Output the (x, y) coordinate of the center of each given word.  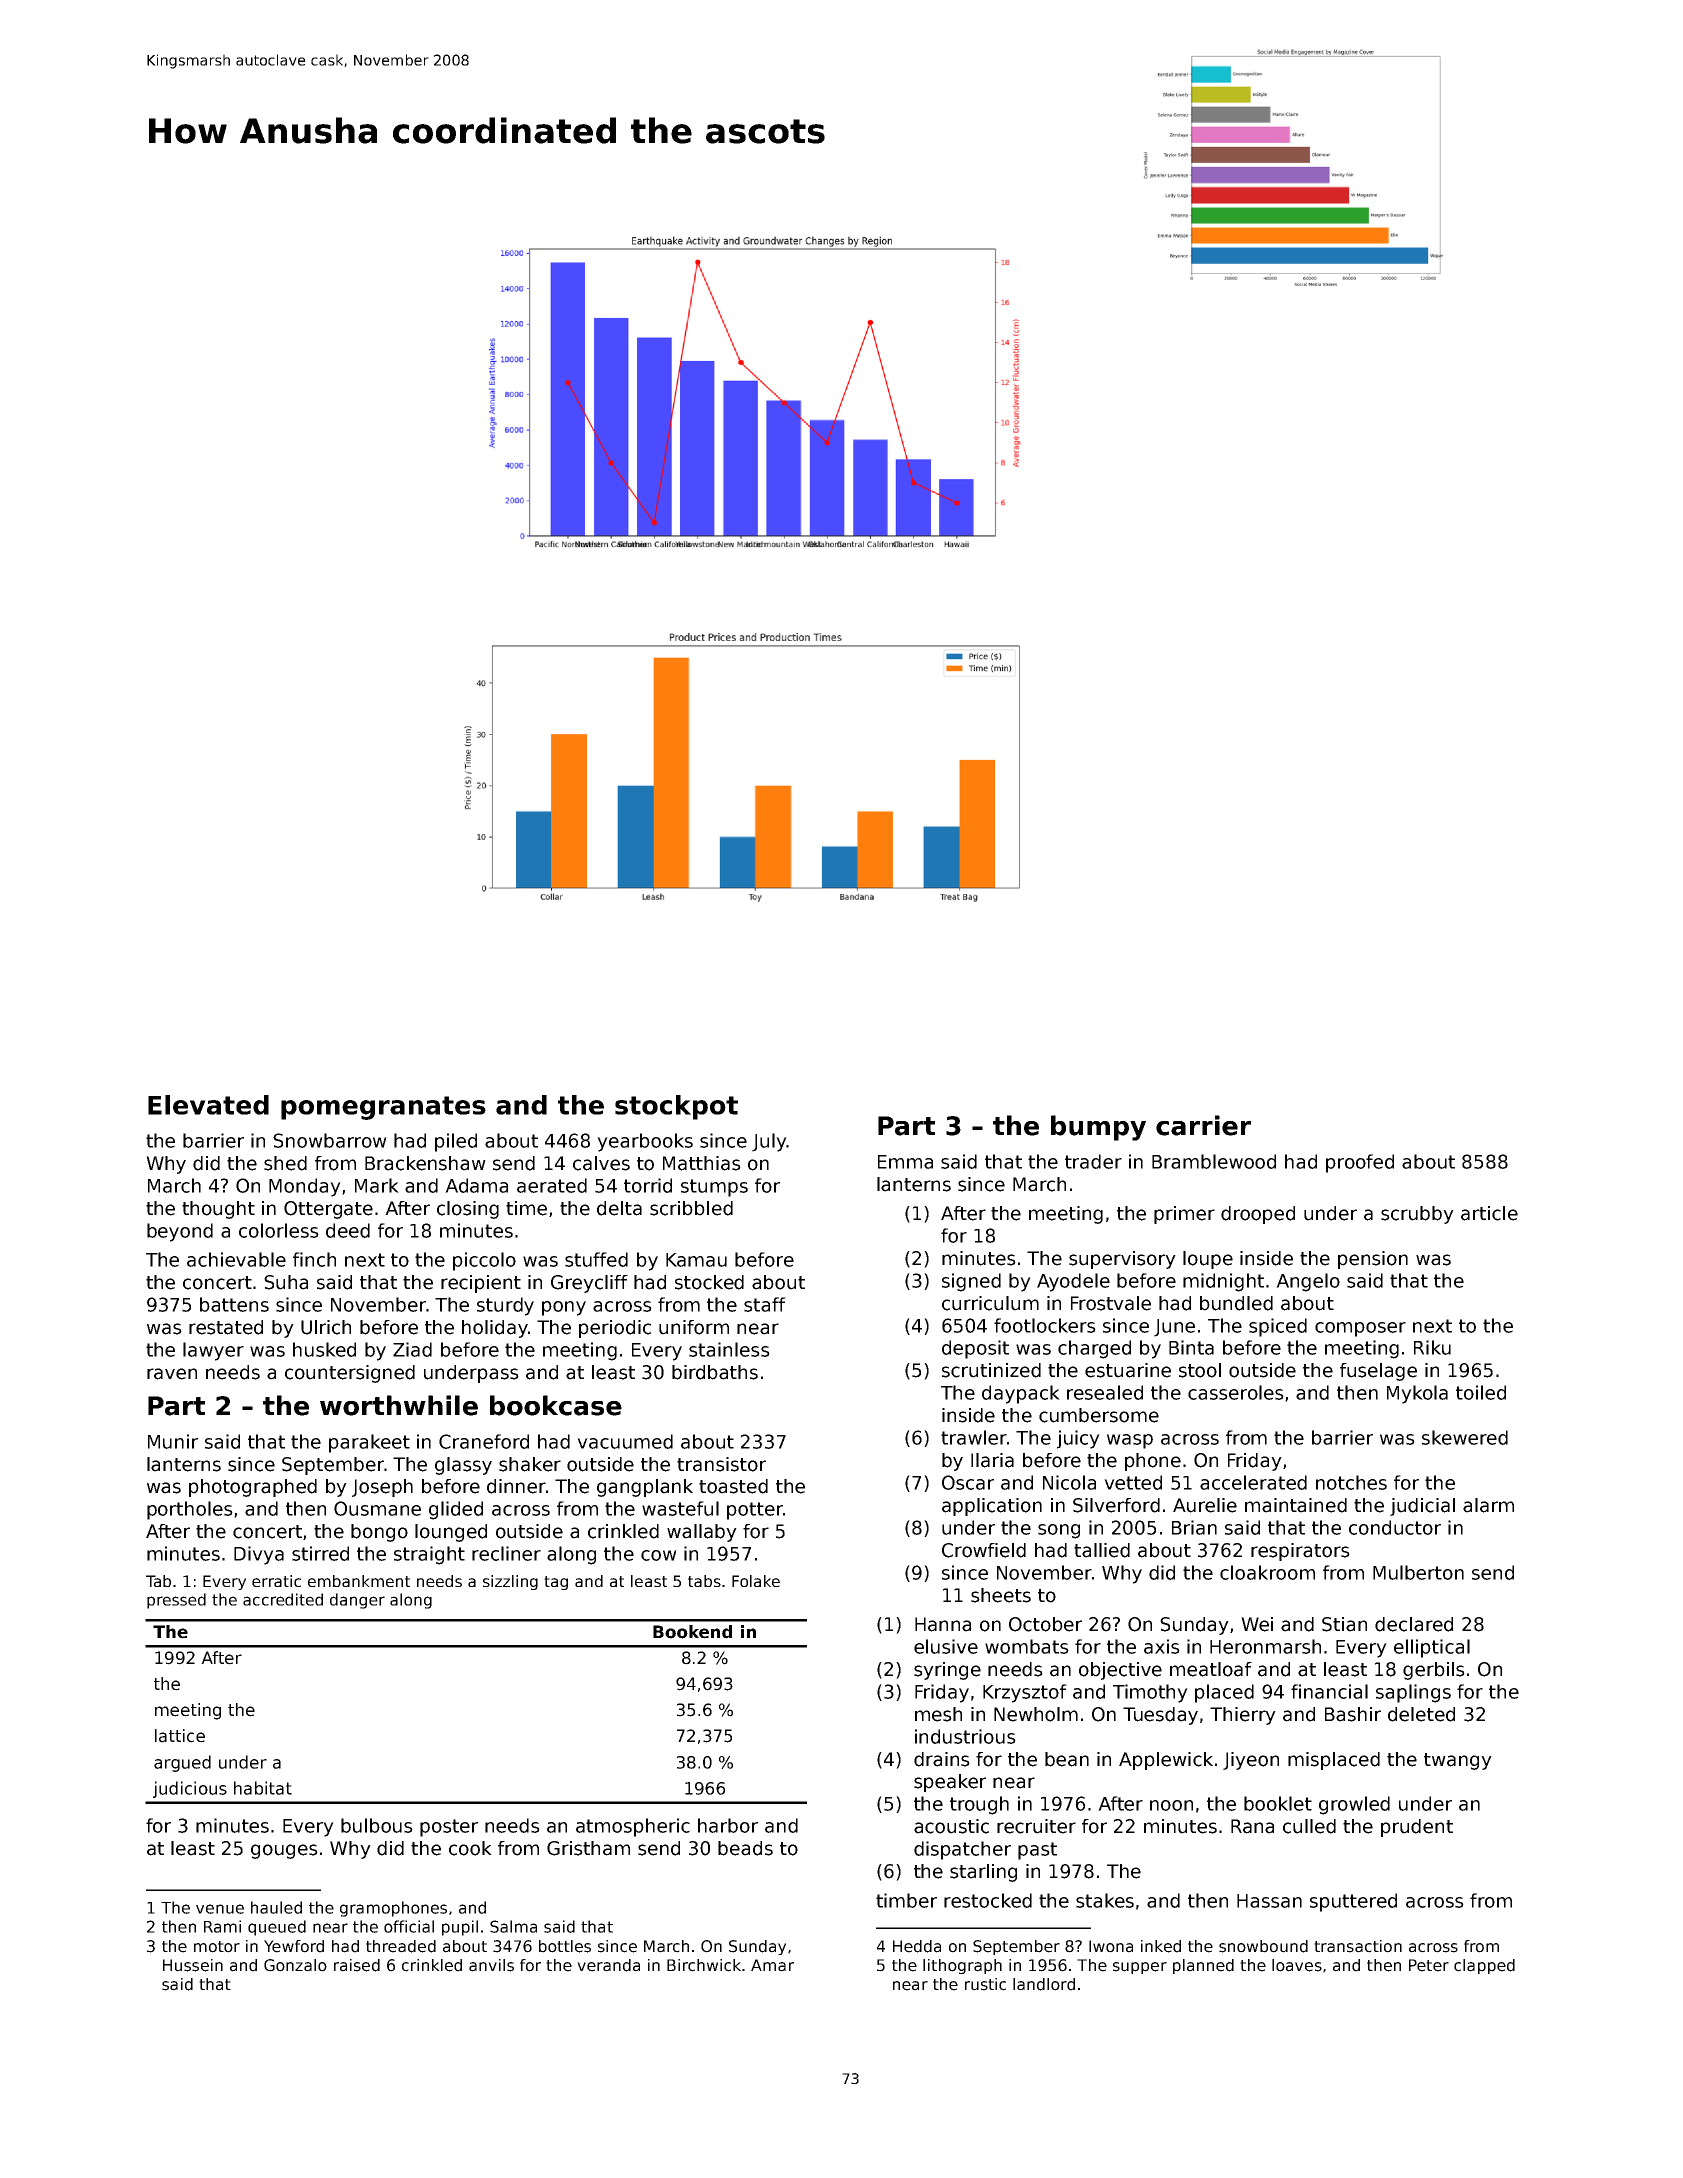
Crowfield (984, 1550)
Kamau (696, 1260)
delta (619, 1208)
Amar (772, 1965)
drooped (1258, 1215)
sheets (1001, 1595)
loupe (1208, 1260)
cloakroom (1267, 1572)
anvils (491, 1965)
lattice (180, 1736)
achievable (236, 1259)
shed (285, 1163)
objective (1120, 1671)
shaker (530, 1464)
